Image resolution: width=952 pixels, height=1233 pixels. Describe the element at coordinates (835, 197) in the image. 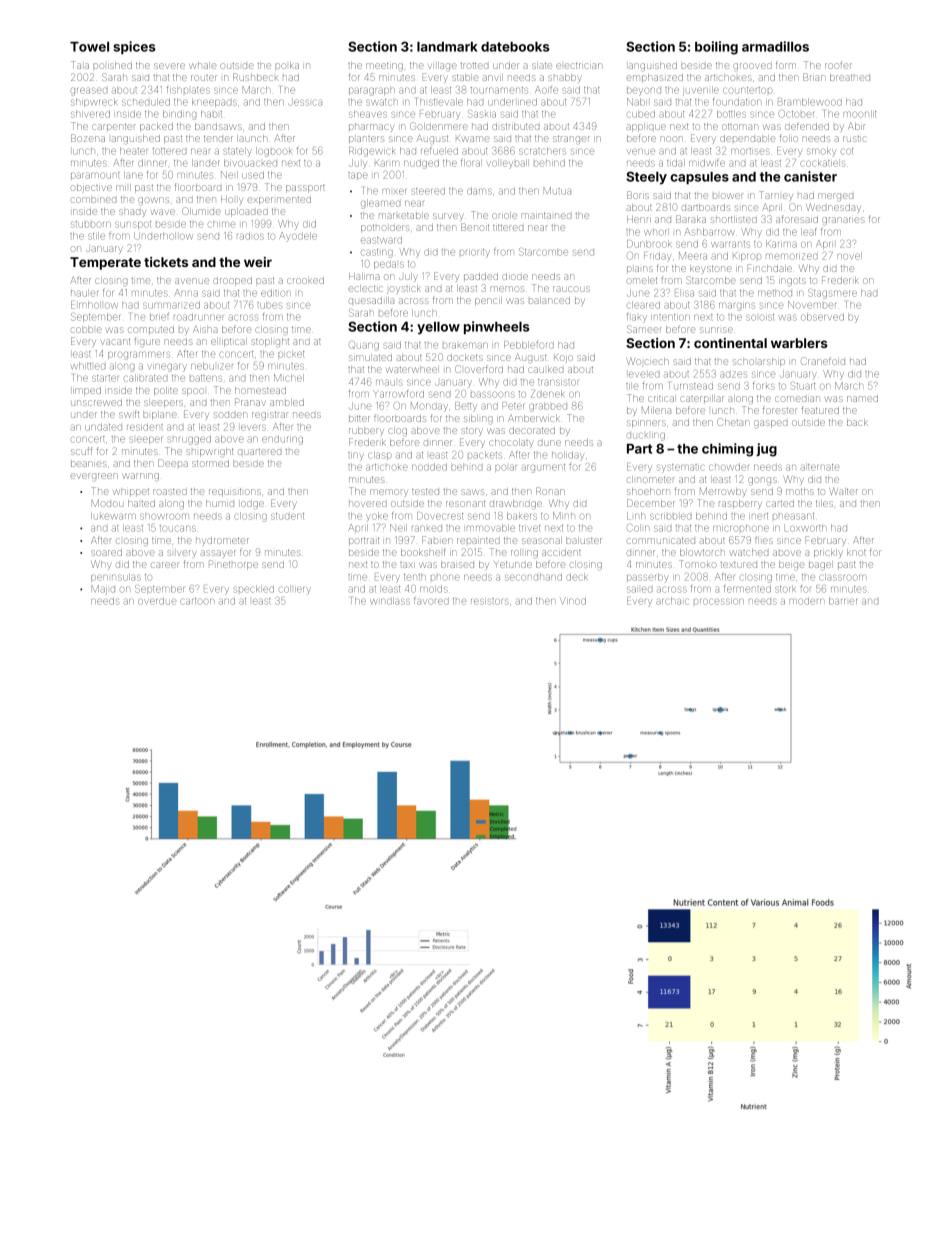

I see `merged` at that location.
